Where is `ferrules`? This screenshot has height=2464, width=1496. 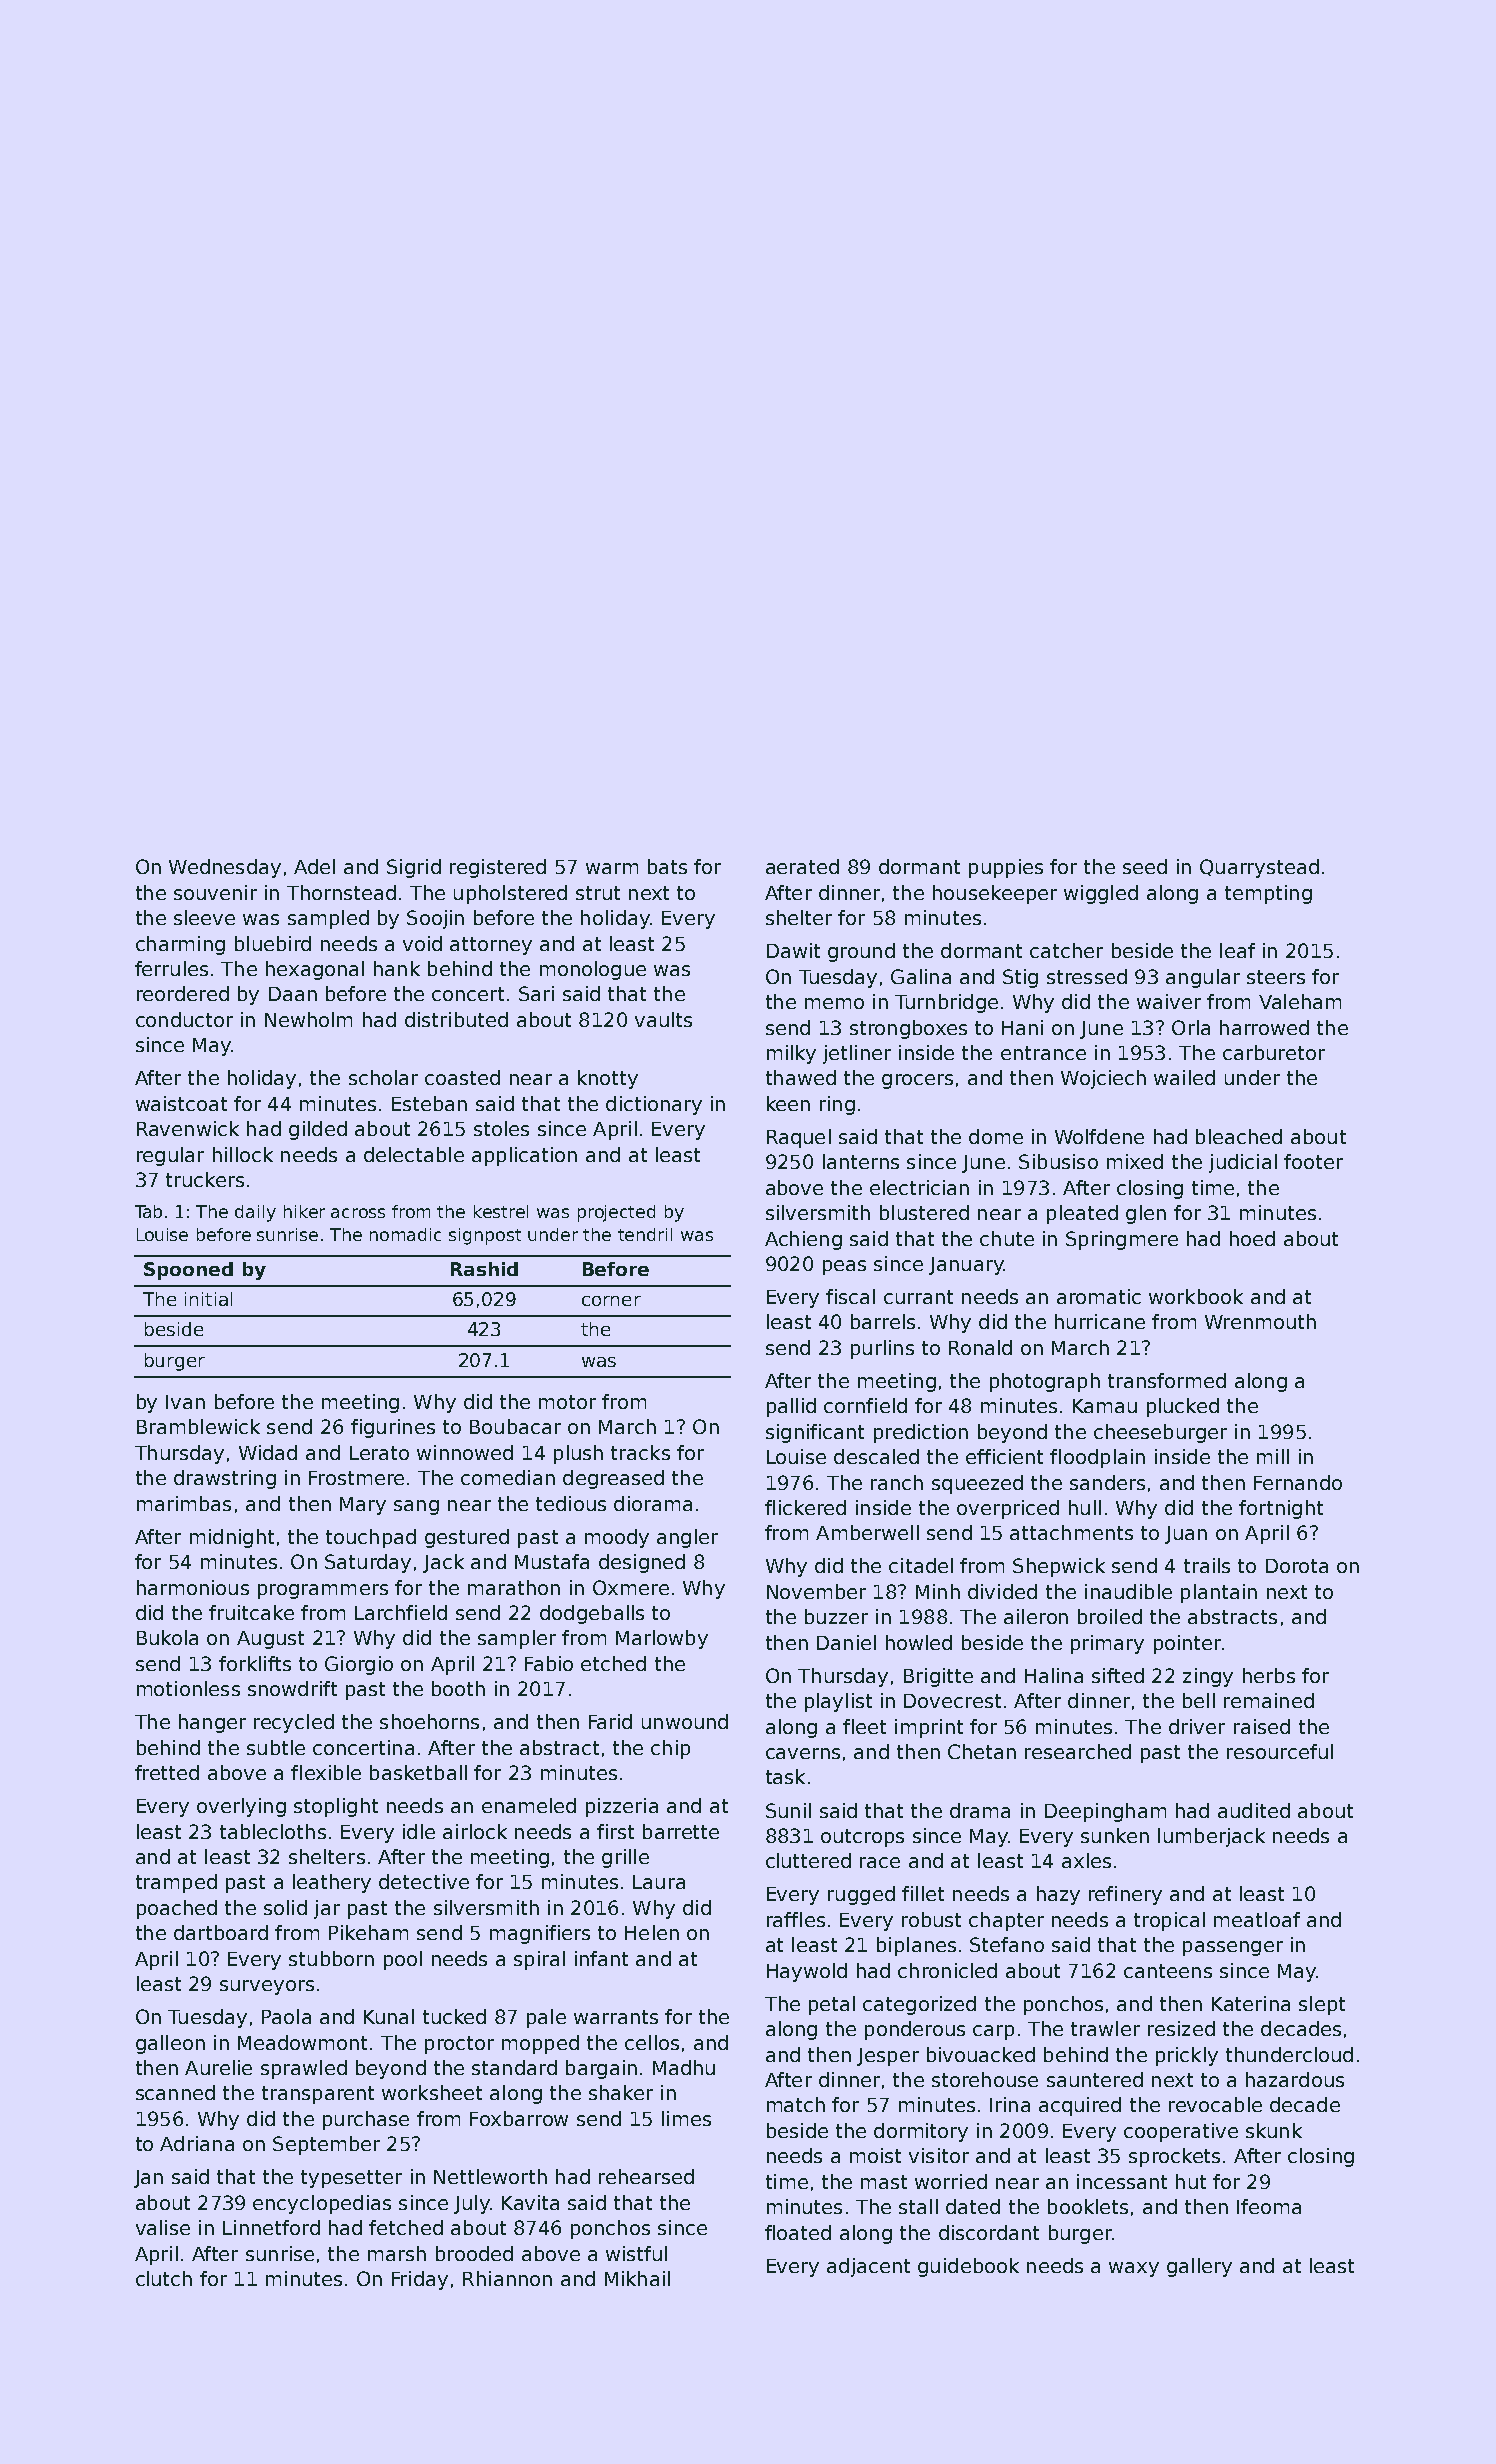 ferrules is located at coordinates (171, 968).
